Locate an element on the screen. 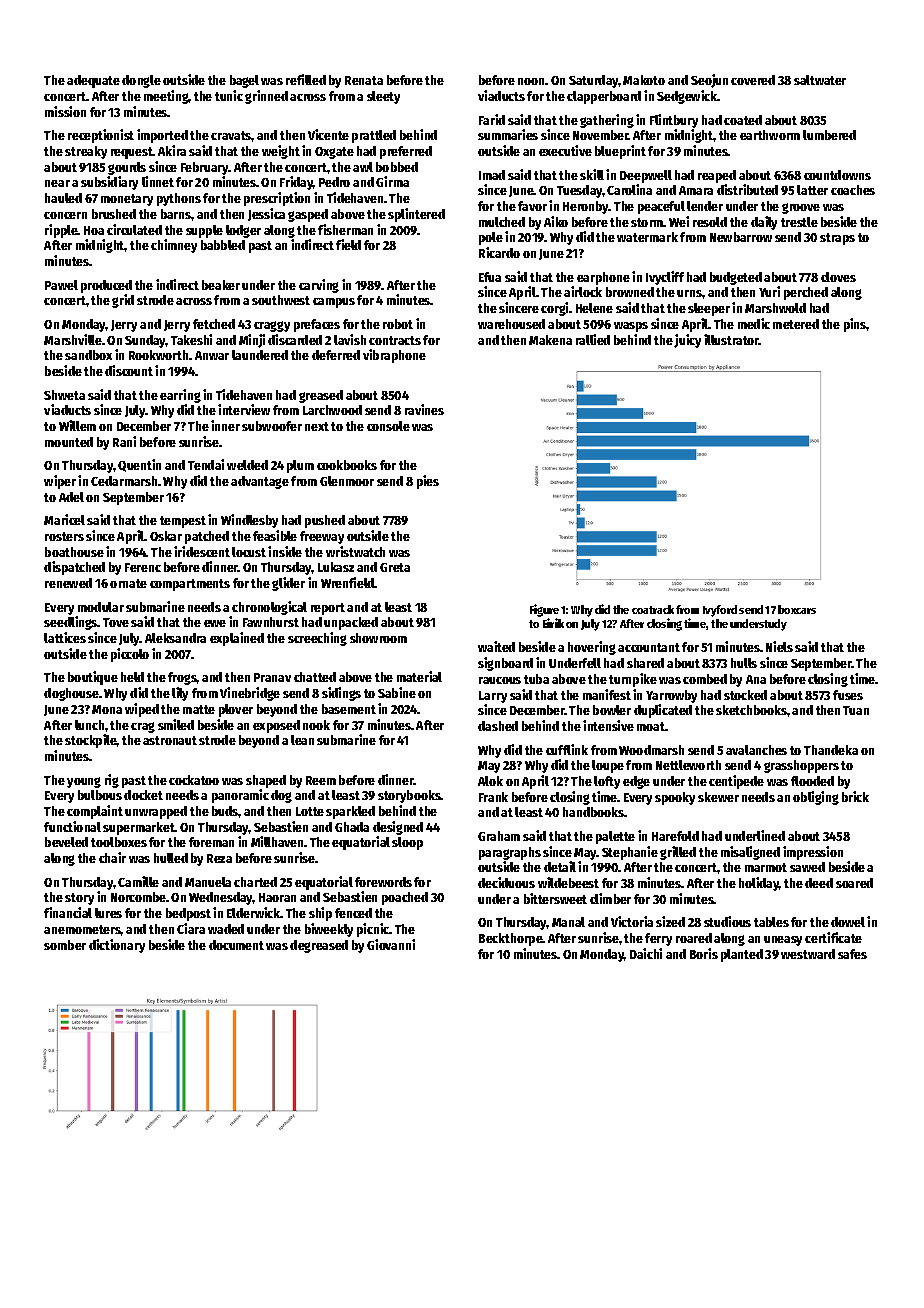  boxcars is located at coordinates (797, 609).
